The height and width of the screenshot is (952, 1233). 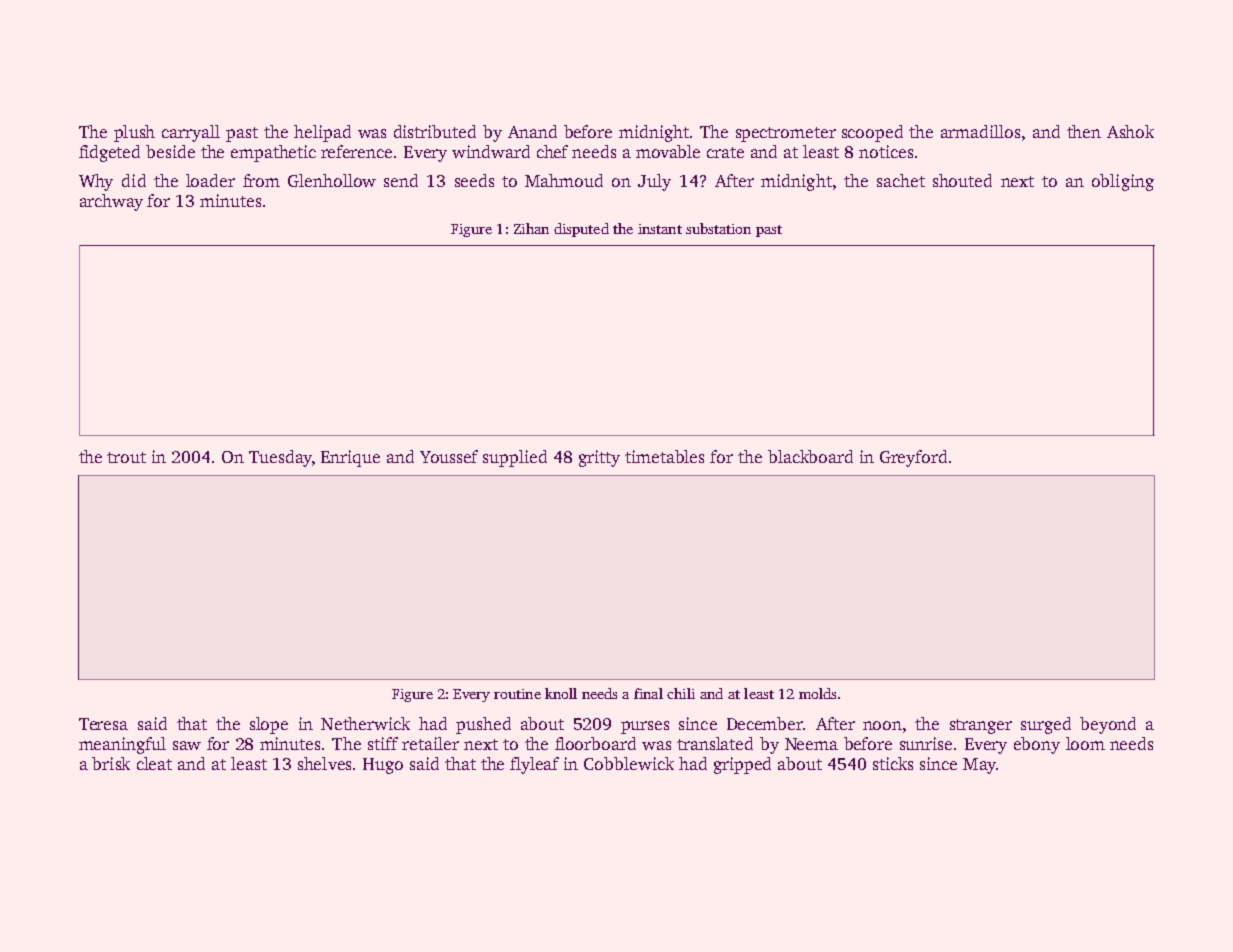 What do you see at coordinates (817, 693) in the screenshot?
I see `molds` at bounding box center [817, 693].
